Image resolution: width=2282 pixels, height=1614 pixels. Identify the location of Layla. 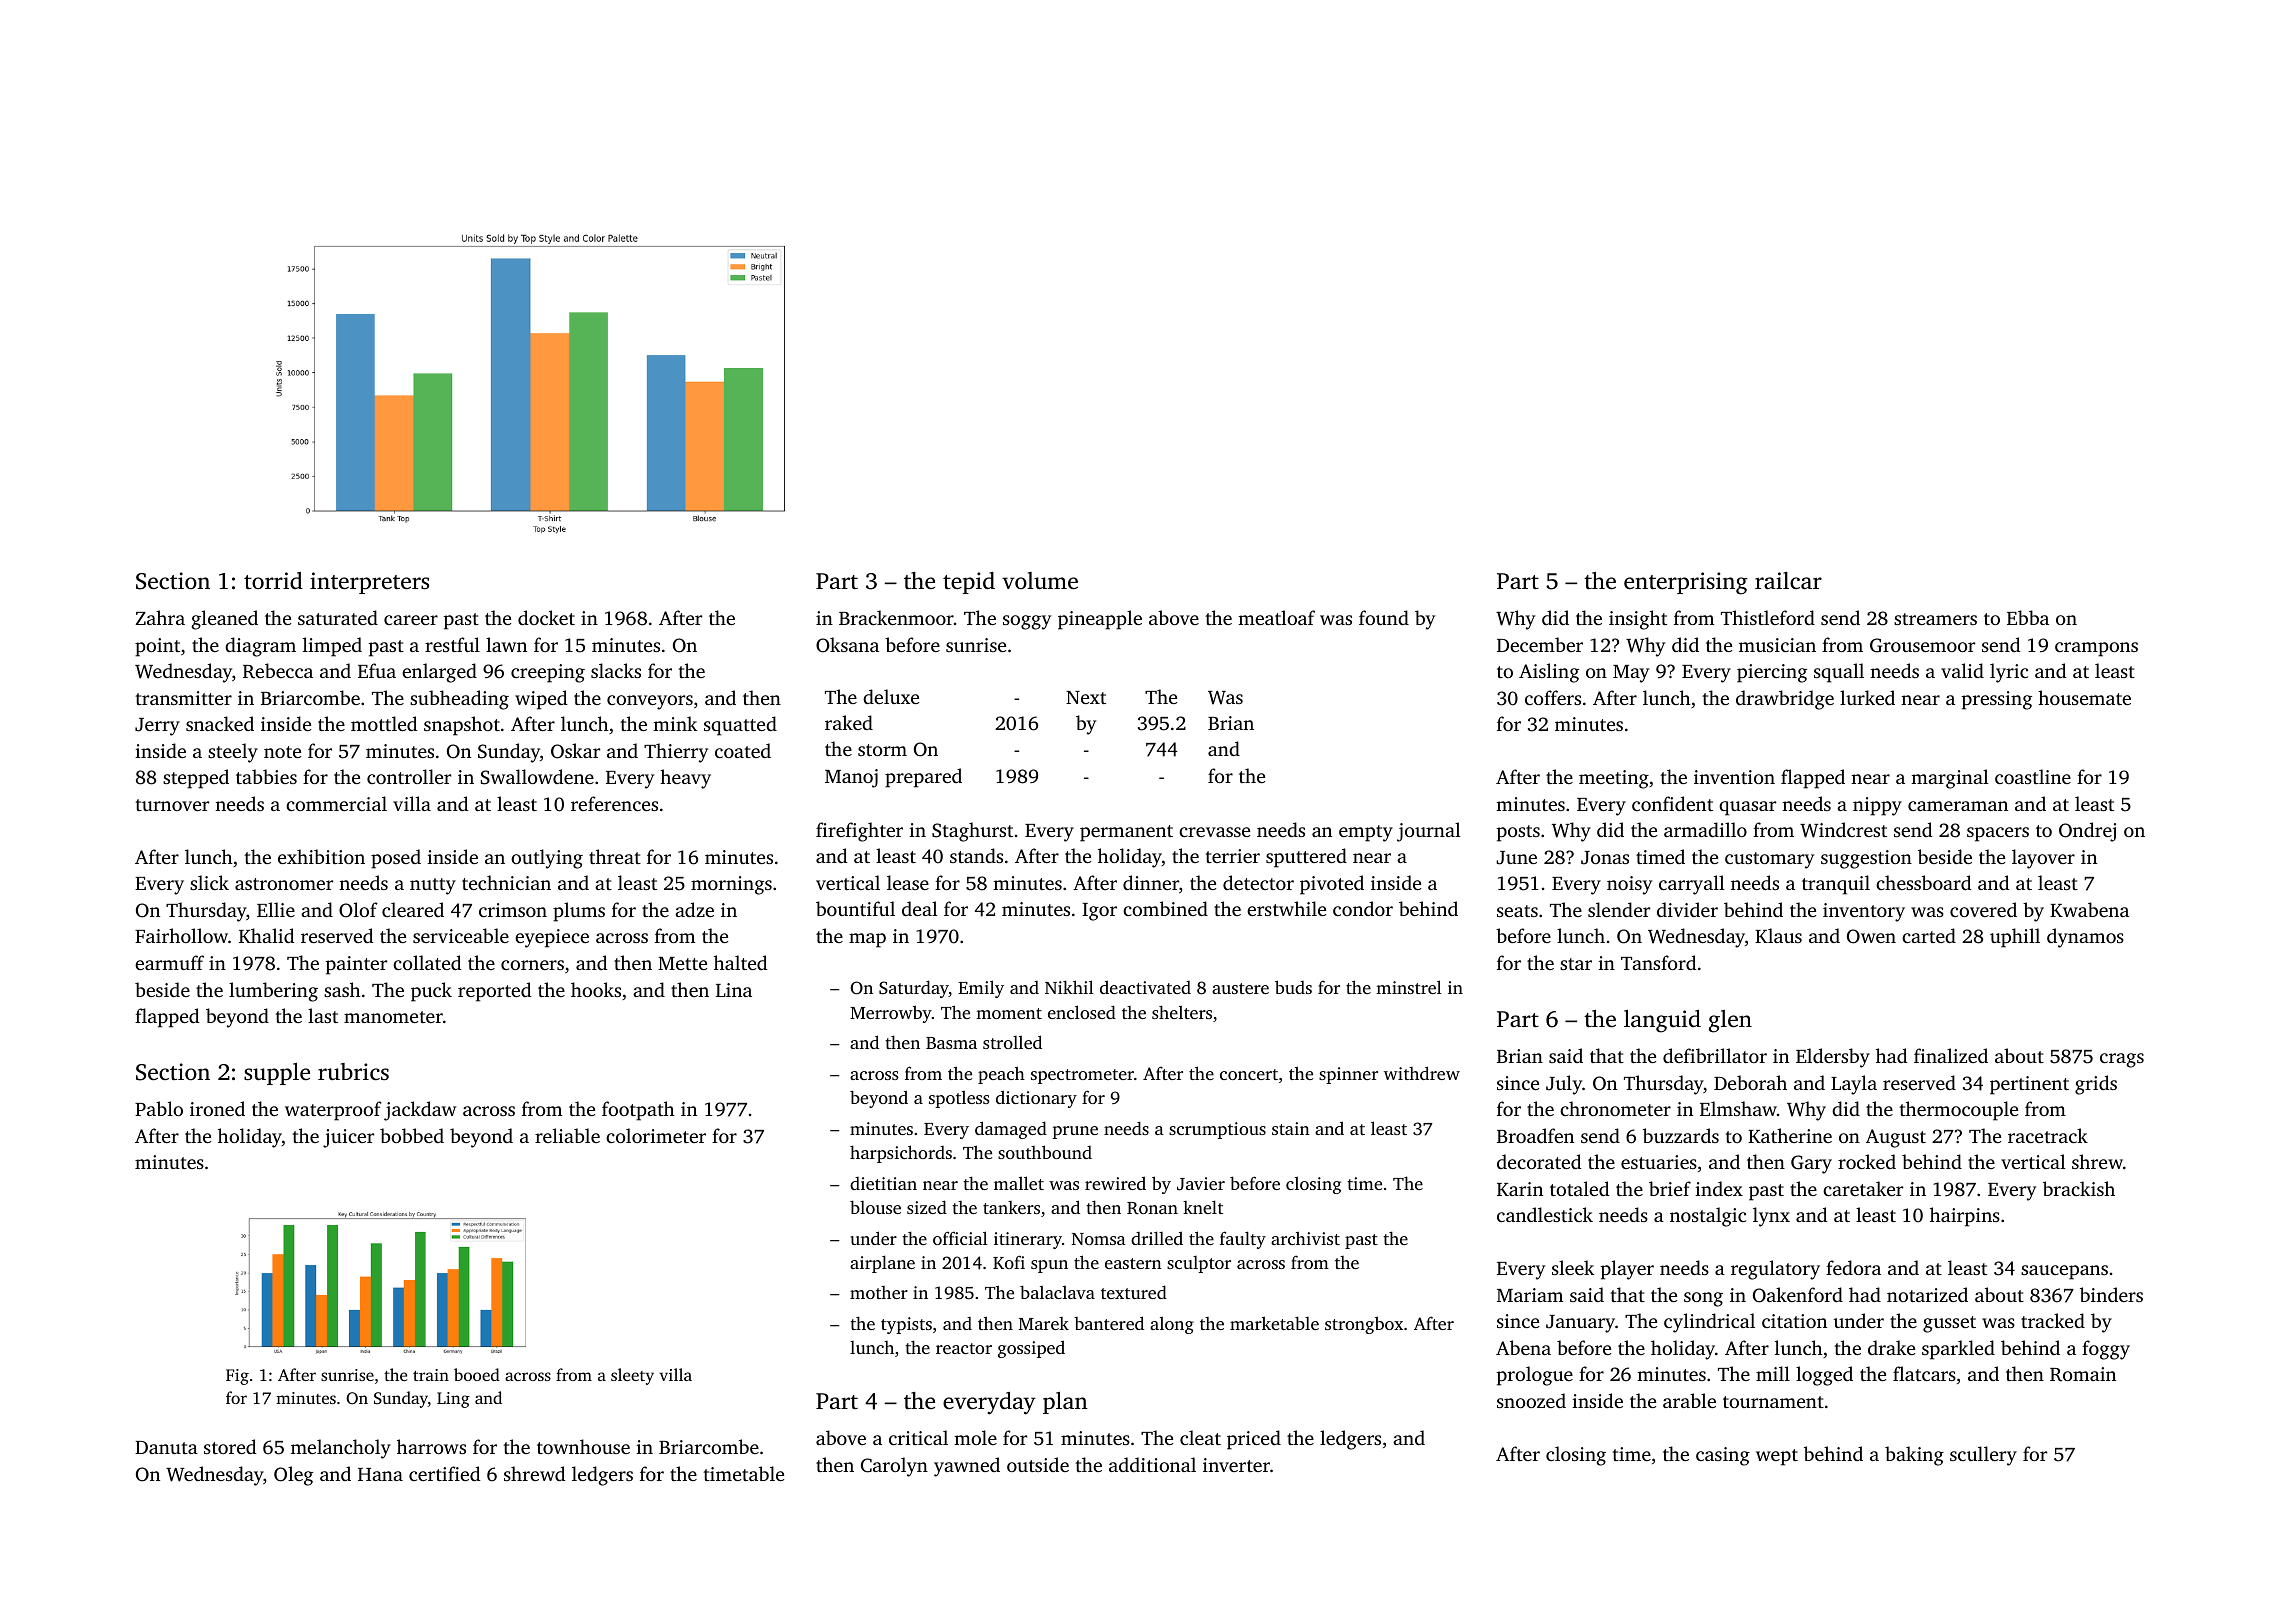
(1854, 1085).
